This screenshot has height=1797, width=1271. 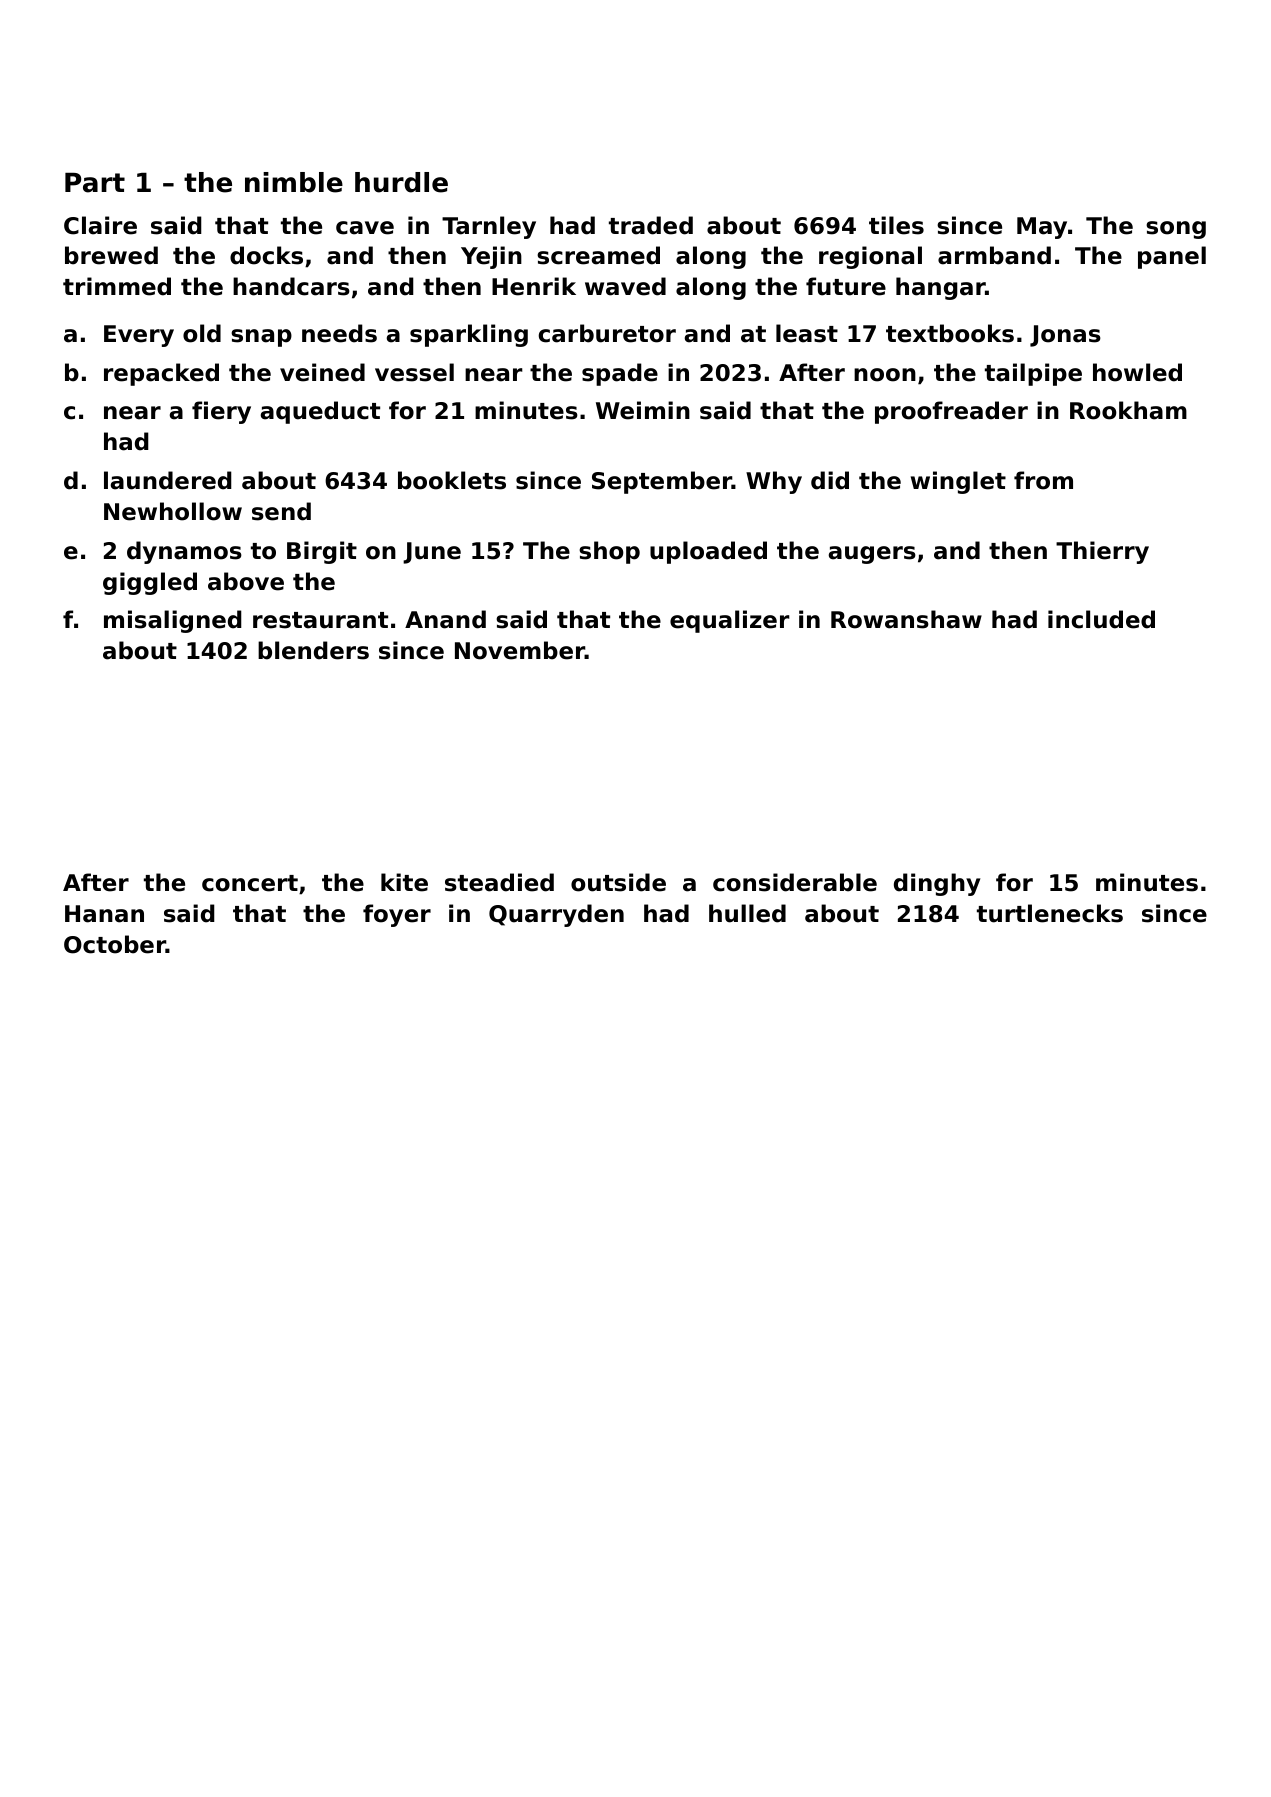 What do you see at coordinates (115, 944) in the screenshot?
I see `October` at bounding box center [115, 944].
